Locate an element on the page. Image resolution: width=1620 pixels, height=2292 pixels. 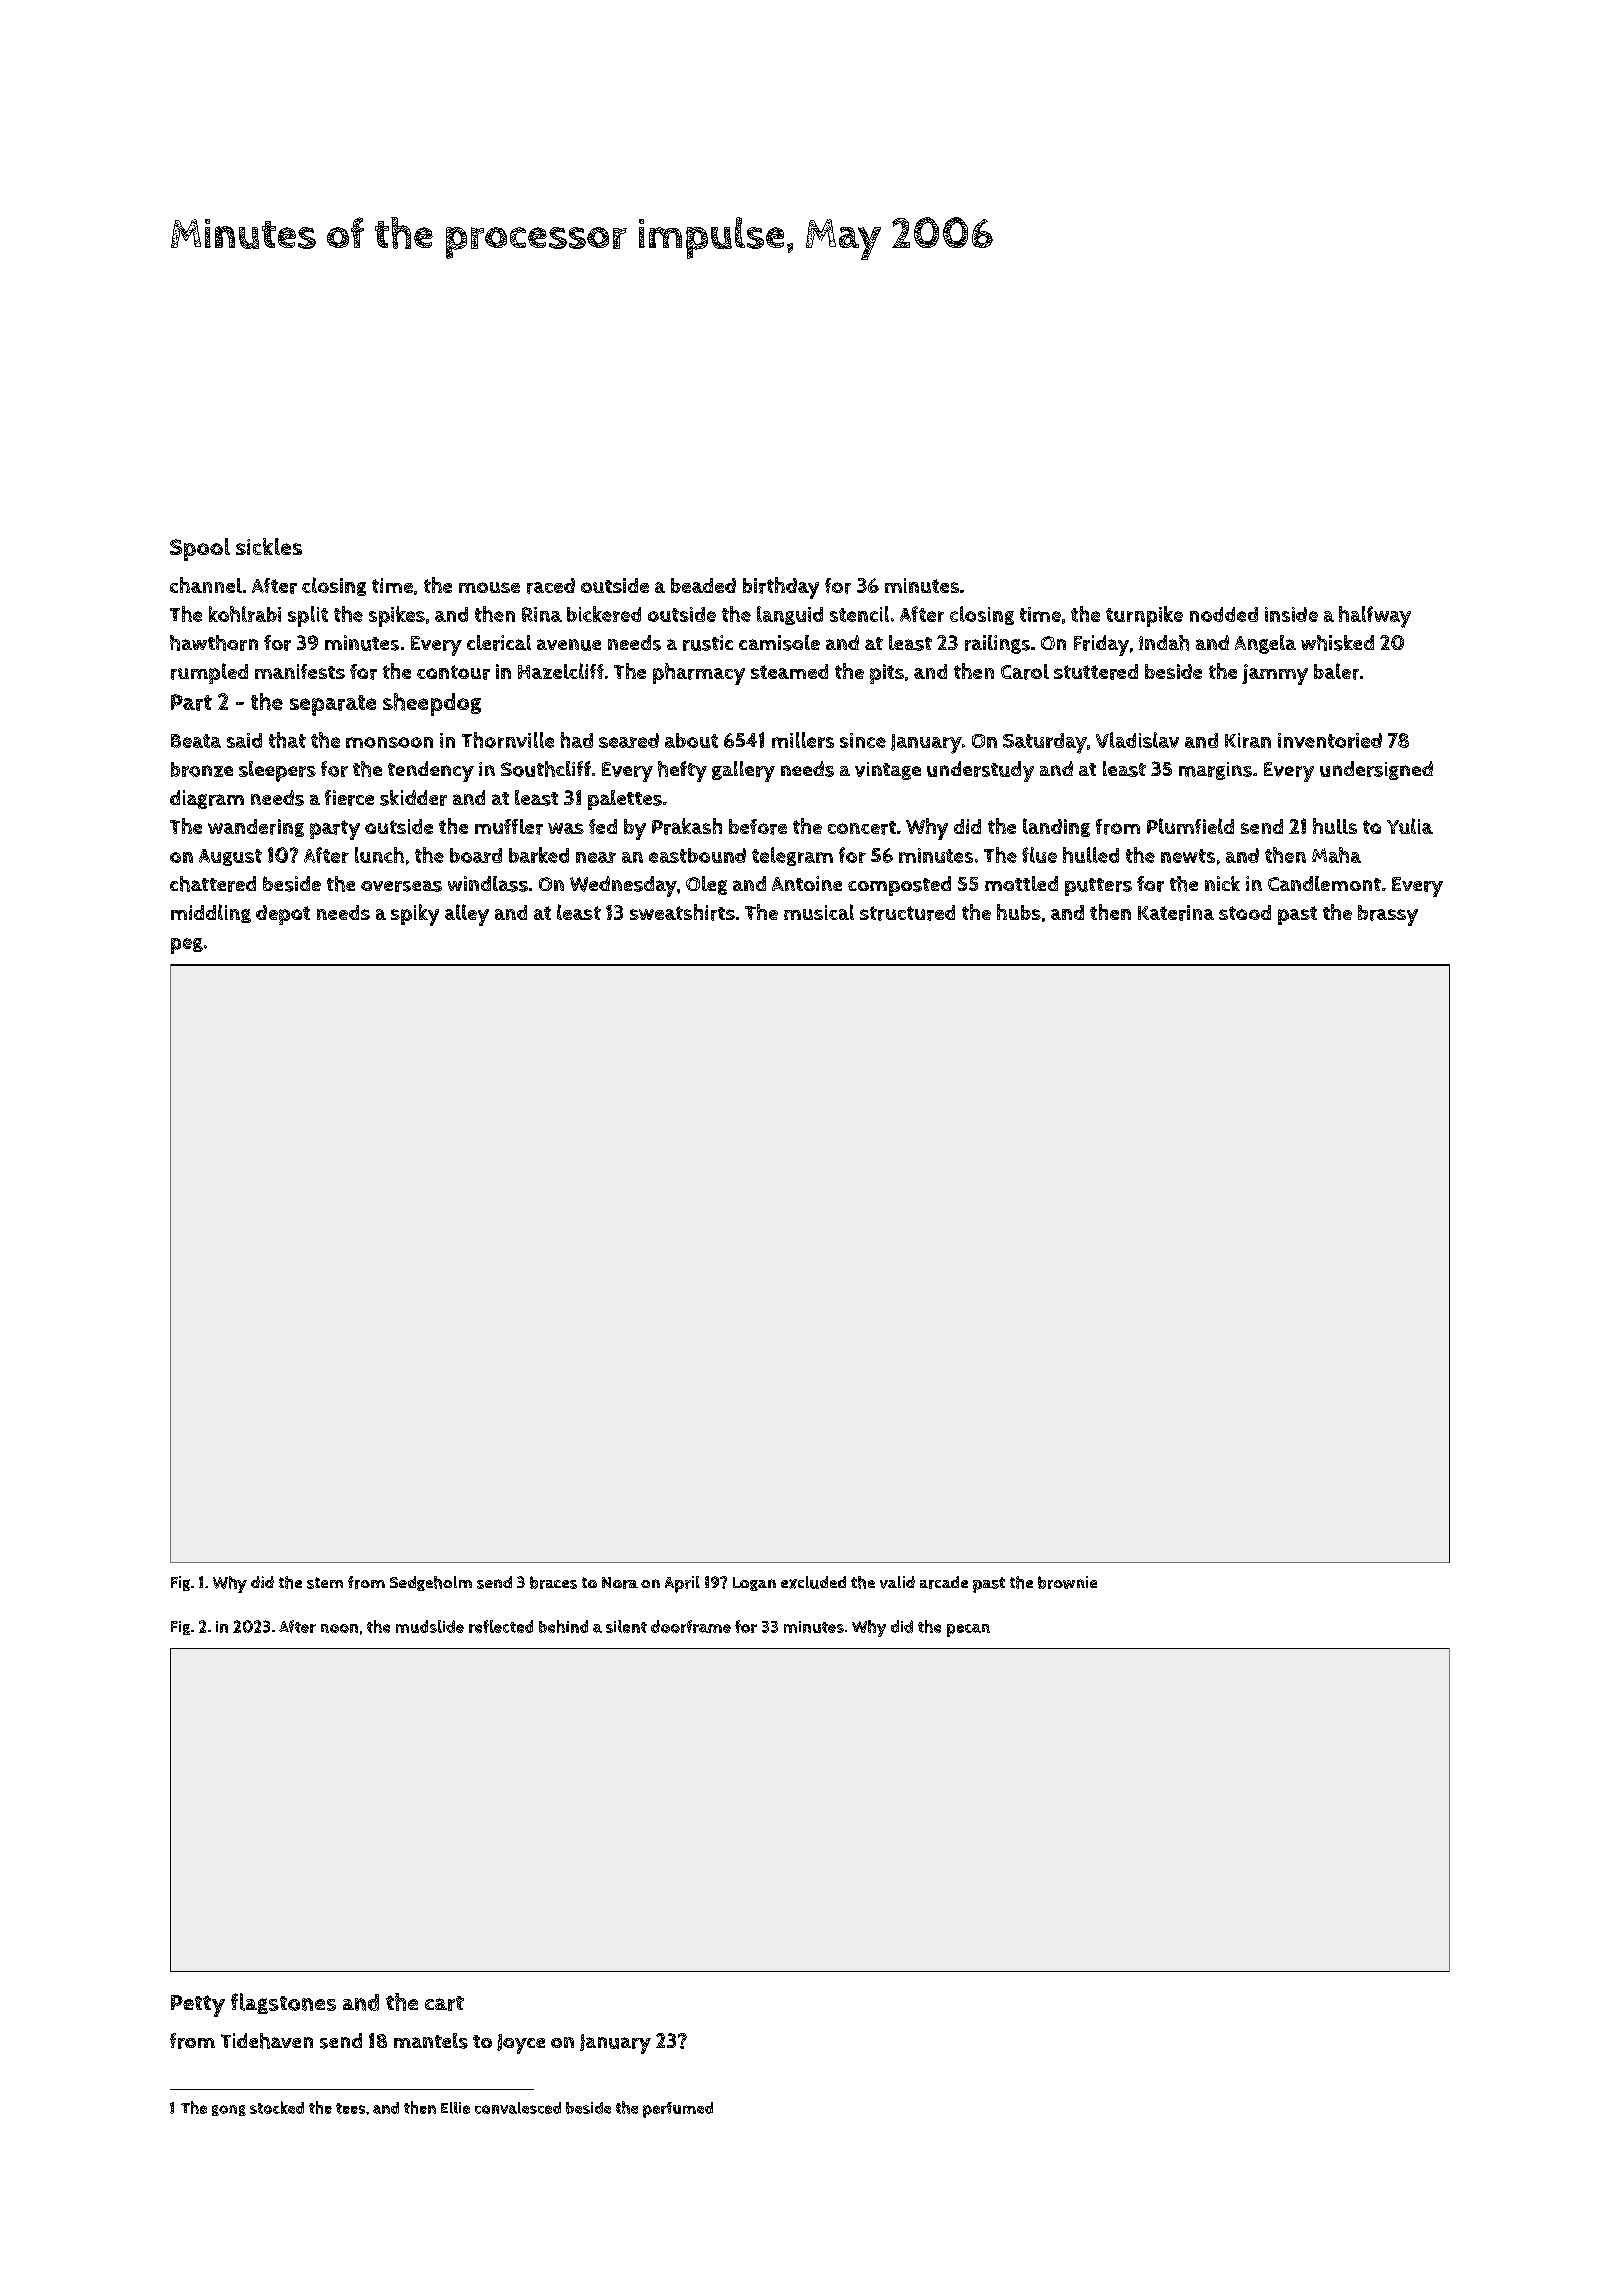
halfway is located at coordinates (1375, 617).
